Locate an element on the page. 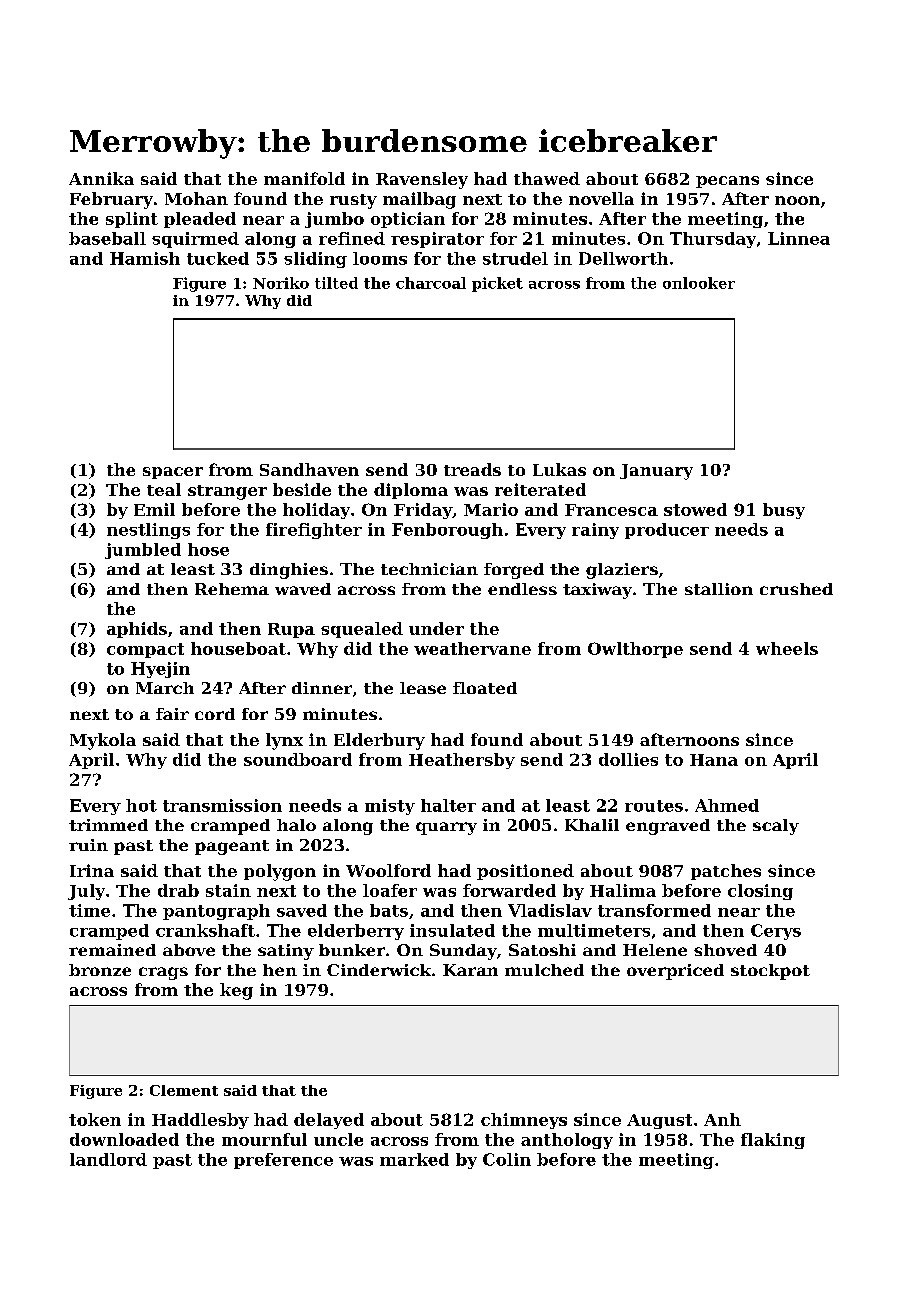 The width and height of the document is (908, 1316). reiterated is located at coordinates (540, 489).
